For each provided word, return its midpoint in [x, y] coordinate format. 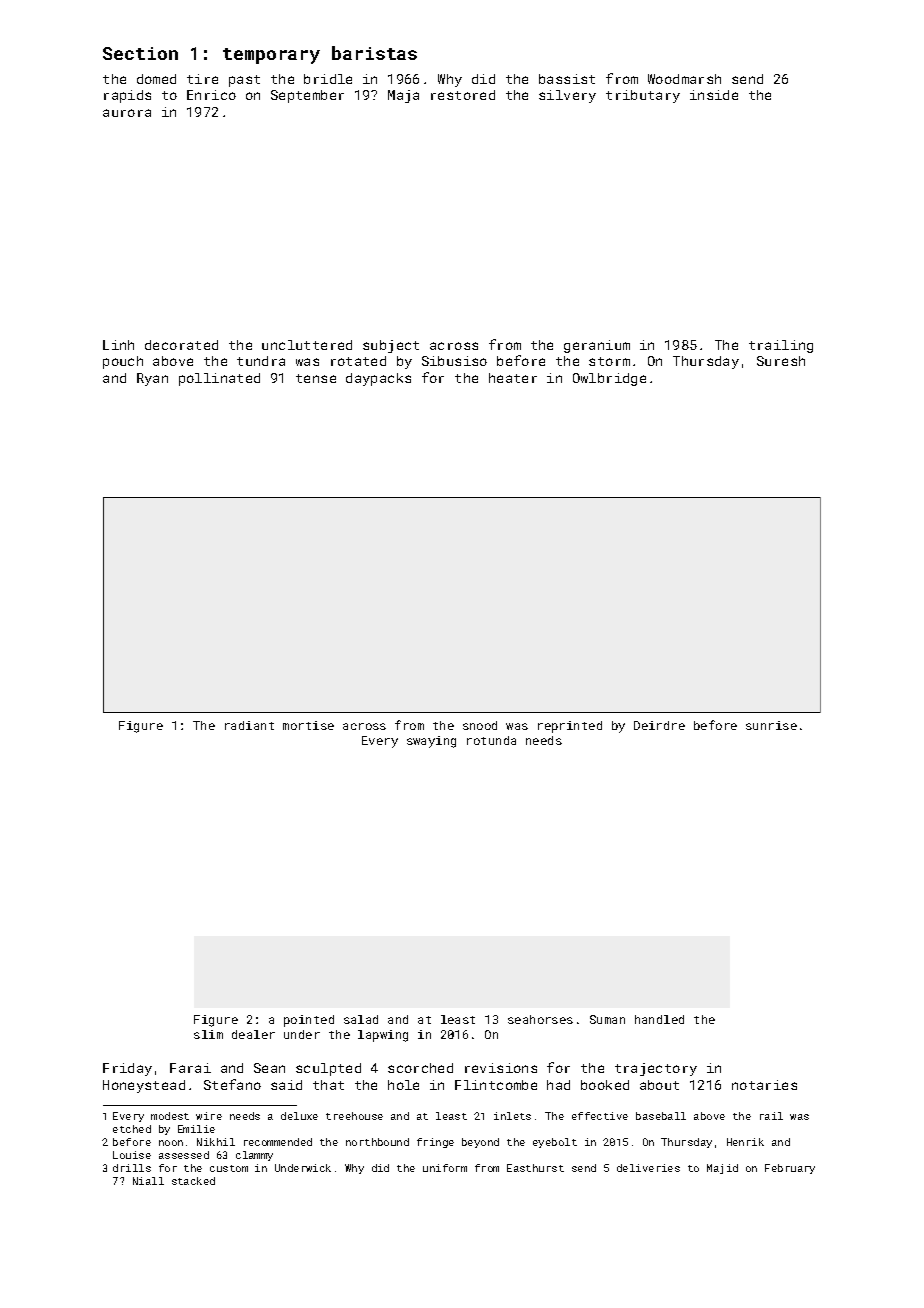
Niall [148, 1181]
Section [140, 53]
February [790, 1169]
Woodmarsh [684, 79]
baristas [374, 53]
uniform [445, 1168]
